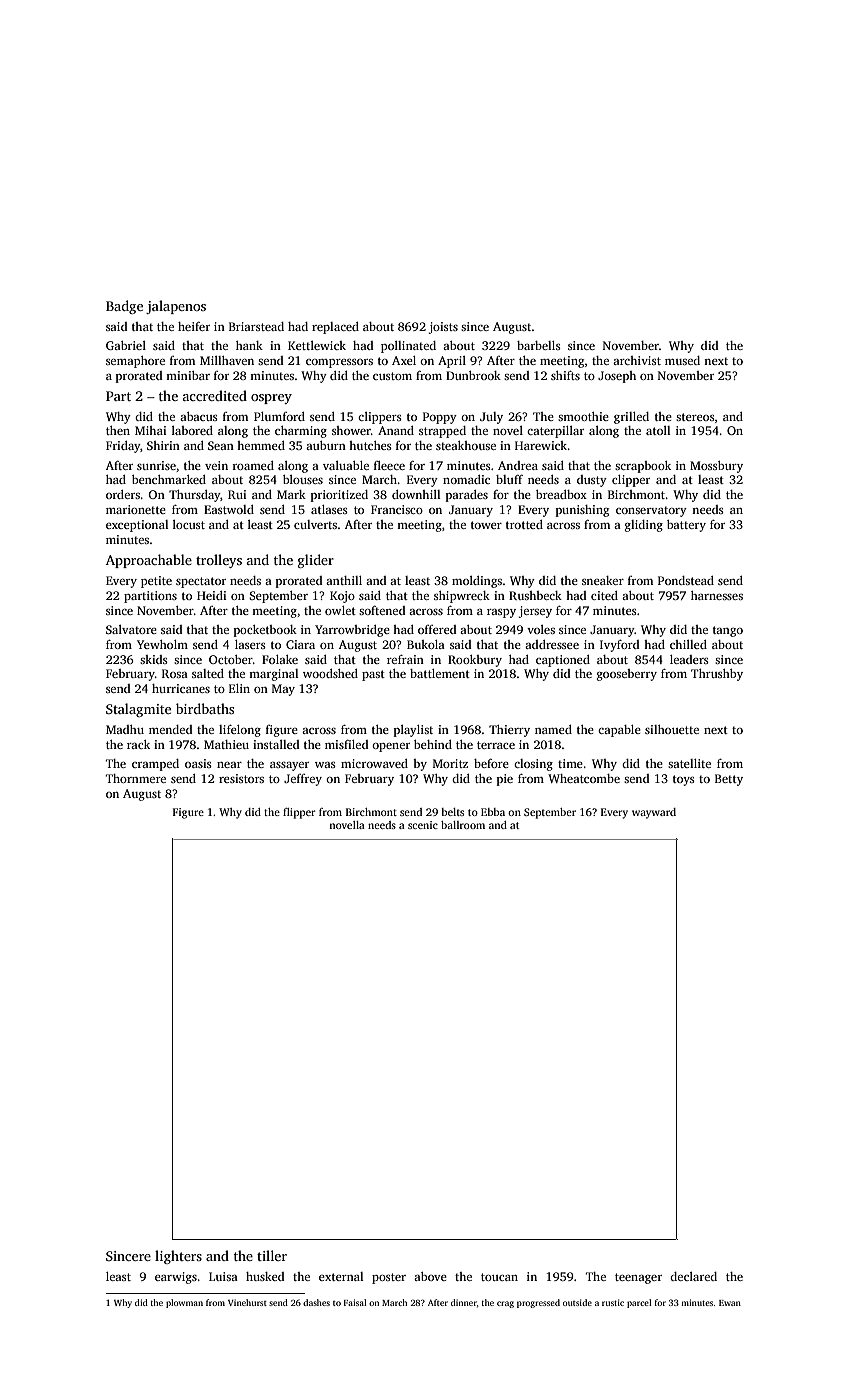  What do you see at coordinates (464, 1302) in the document?
I see `dinner` at bounding box center [464, 1302].
